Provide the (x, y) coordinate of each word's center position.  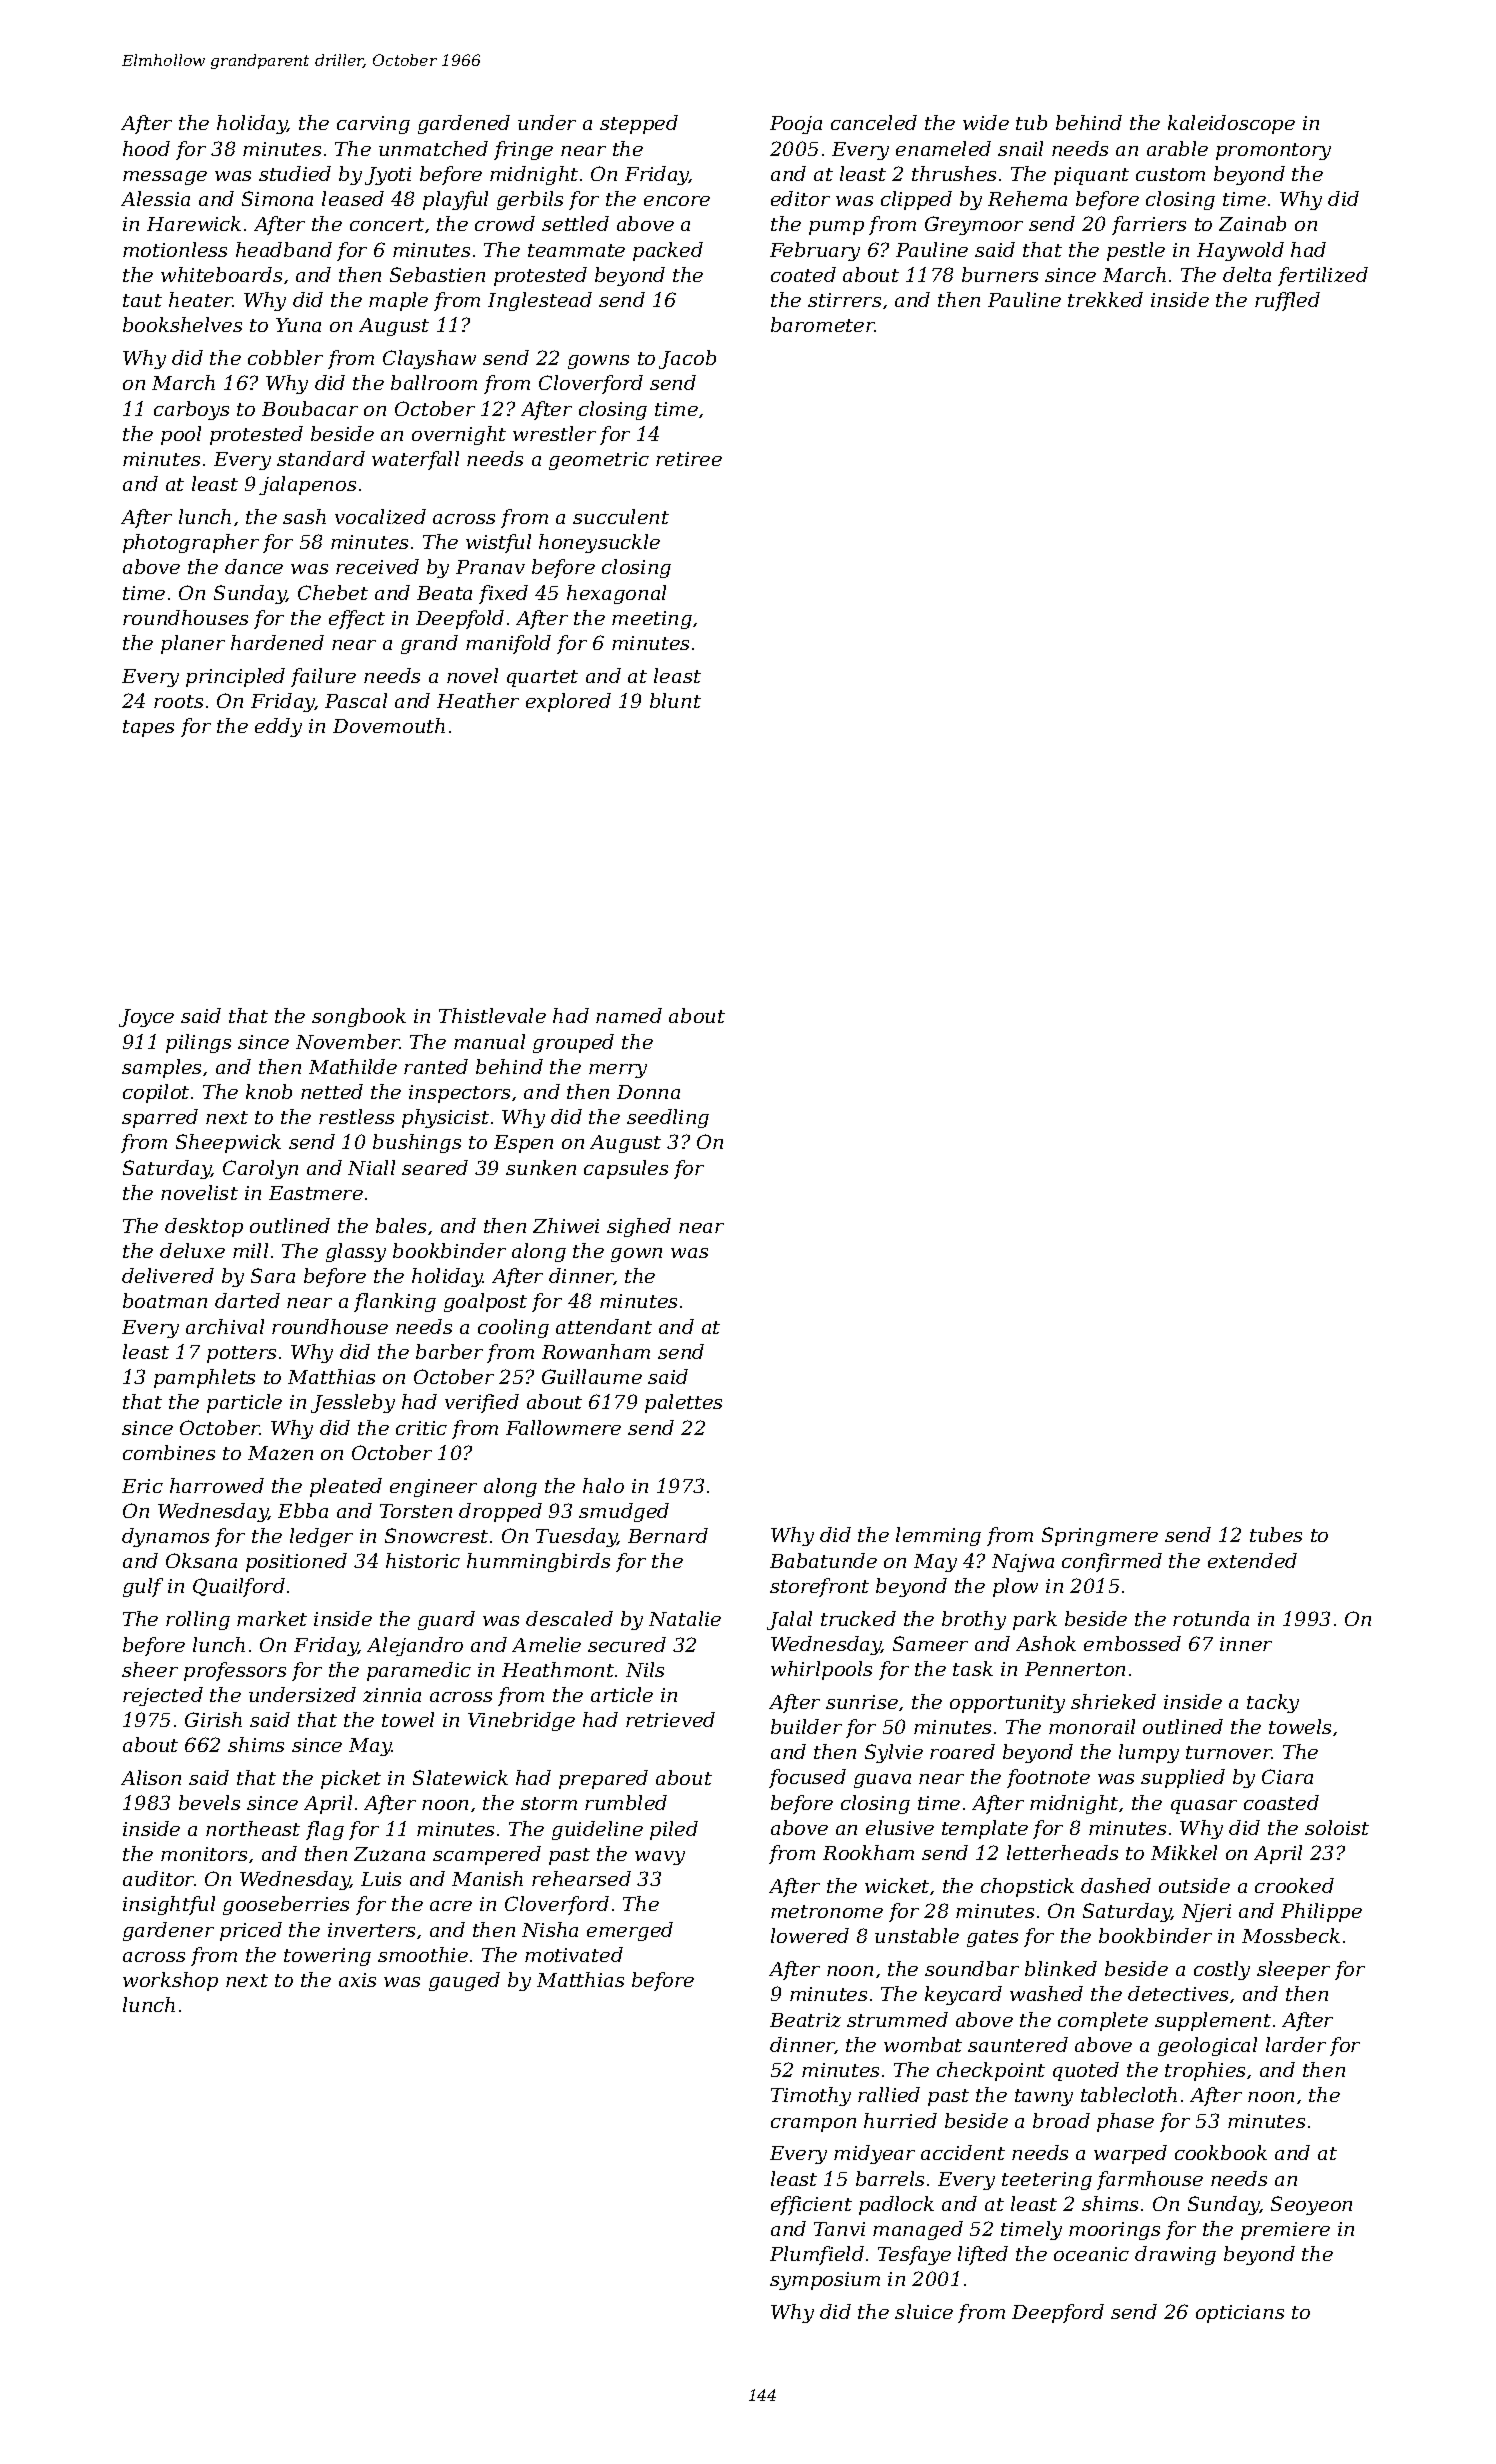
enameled (943, 148)
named (629, 1015)
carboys (191, 410)
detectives (1178, 1993)
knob (269, 1091)
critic (421, 1428)
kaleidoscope (1231, 124)
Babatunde (823, 1560)
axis (357, 1980)
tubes (1276, 1534)
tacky (1273, 1703)
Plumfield (817, 2255)
